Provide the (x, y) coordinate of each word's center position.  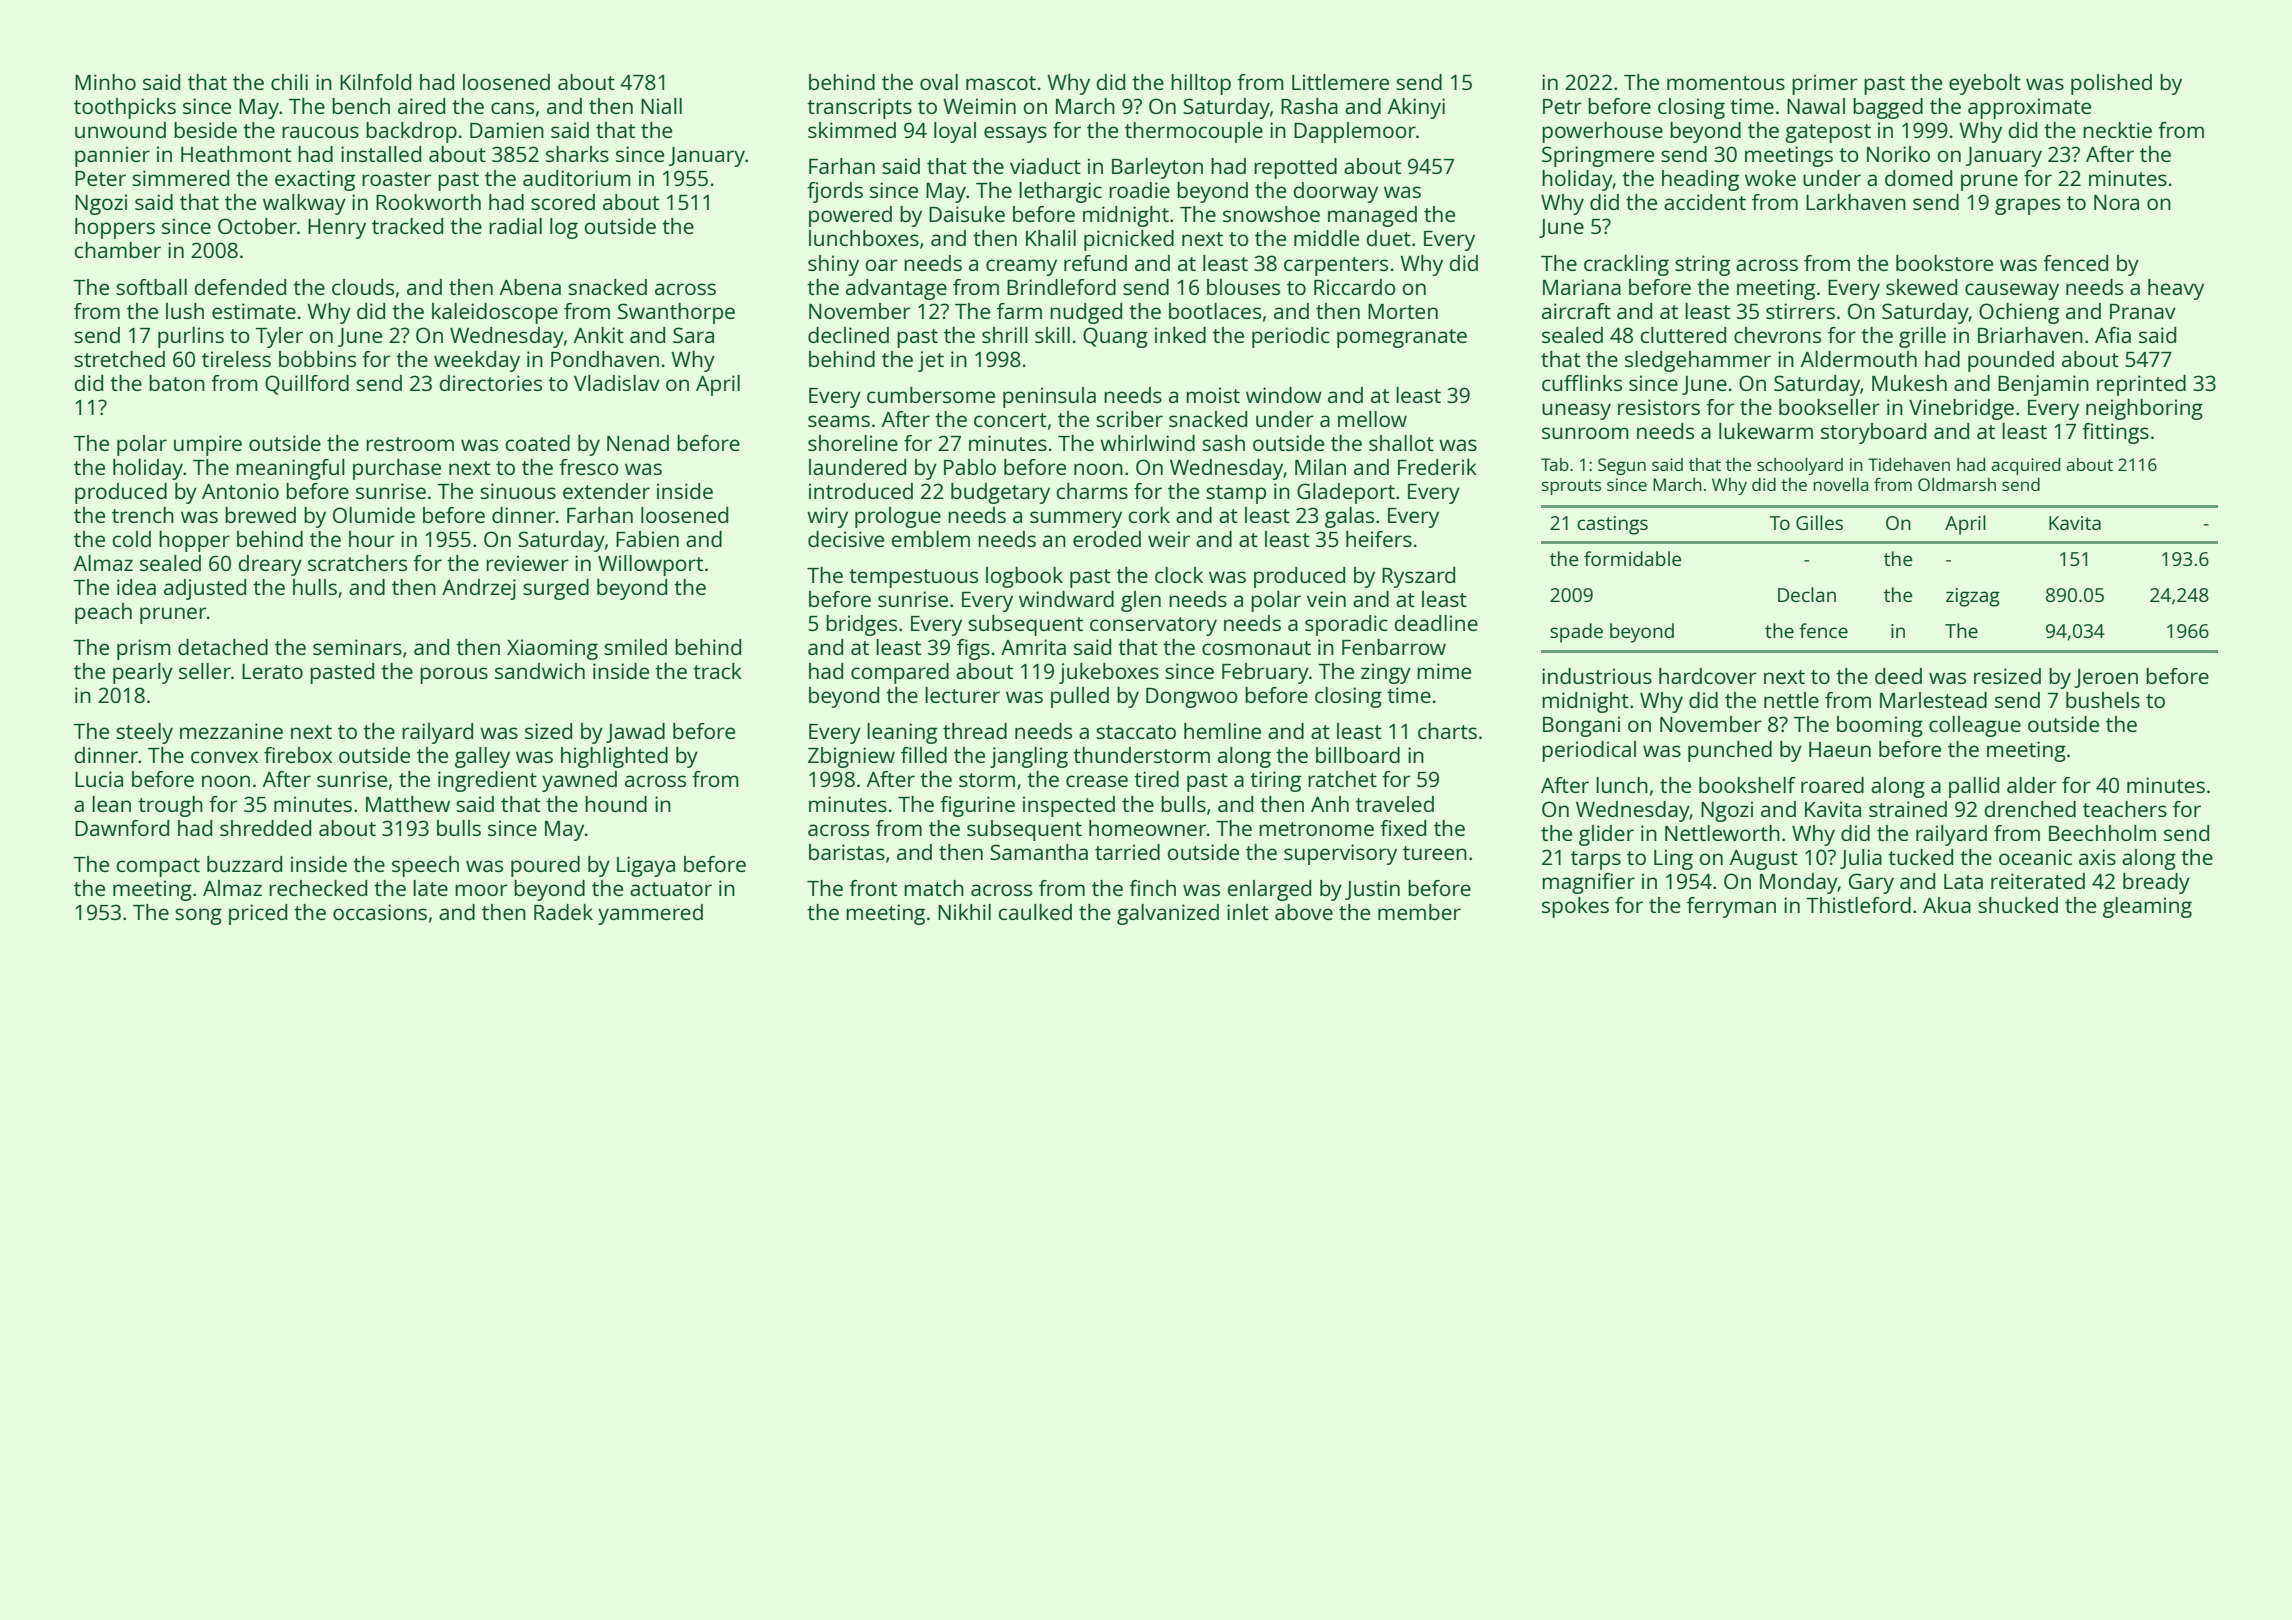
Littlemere (1340, 82)
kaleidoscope (495, 313)
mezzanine (231, 731)
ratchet (1342, 779)
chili (289, 82)
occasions (380, 912)
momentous (1726, 83)
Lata (1963, 881)
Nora (2116, 202)
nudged (1086, 313)
